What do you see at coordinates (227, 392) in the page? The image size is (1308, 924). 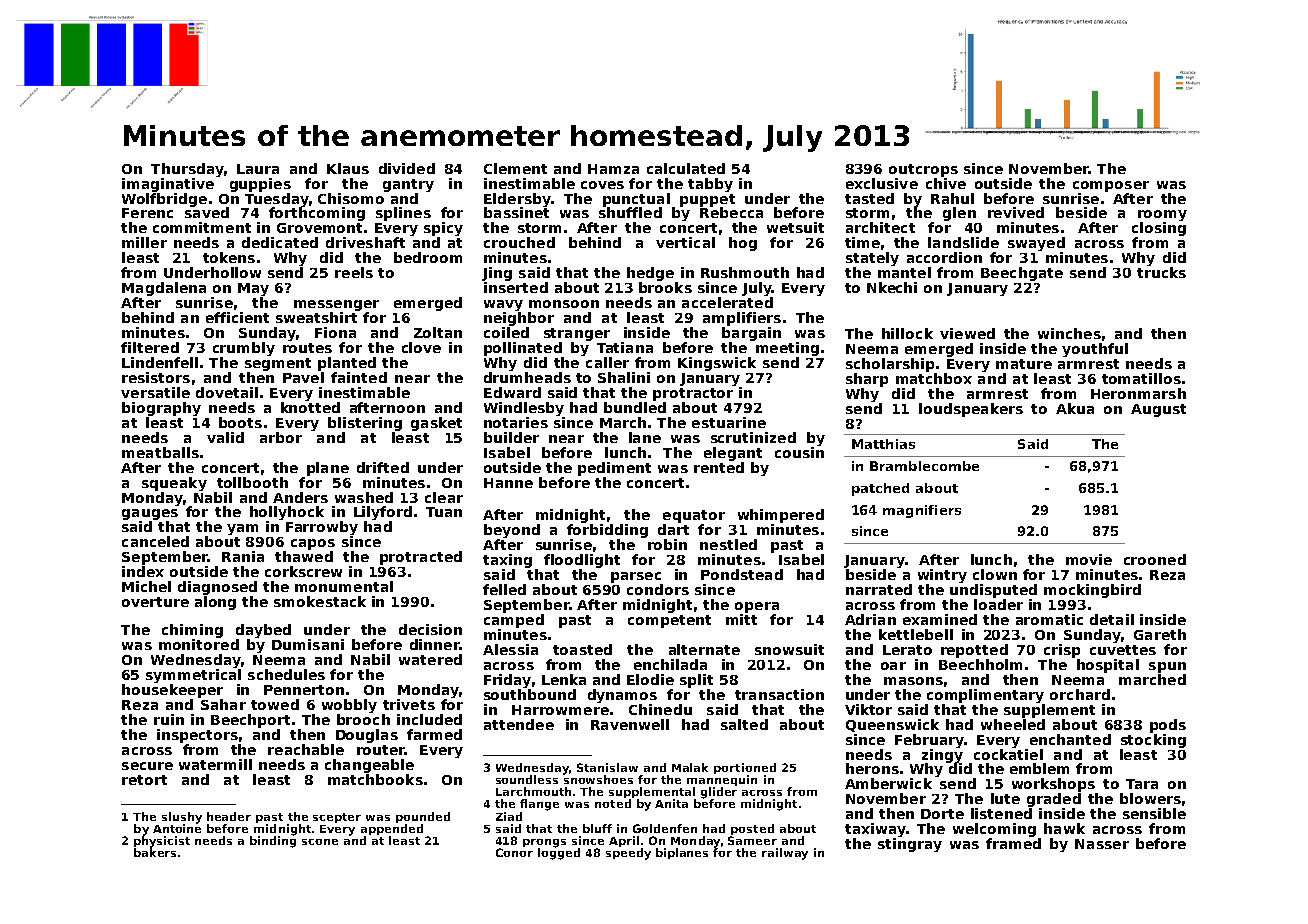 I see `dovetail` at bounding box center [227, 392].
